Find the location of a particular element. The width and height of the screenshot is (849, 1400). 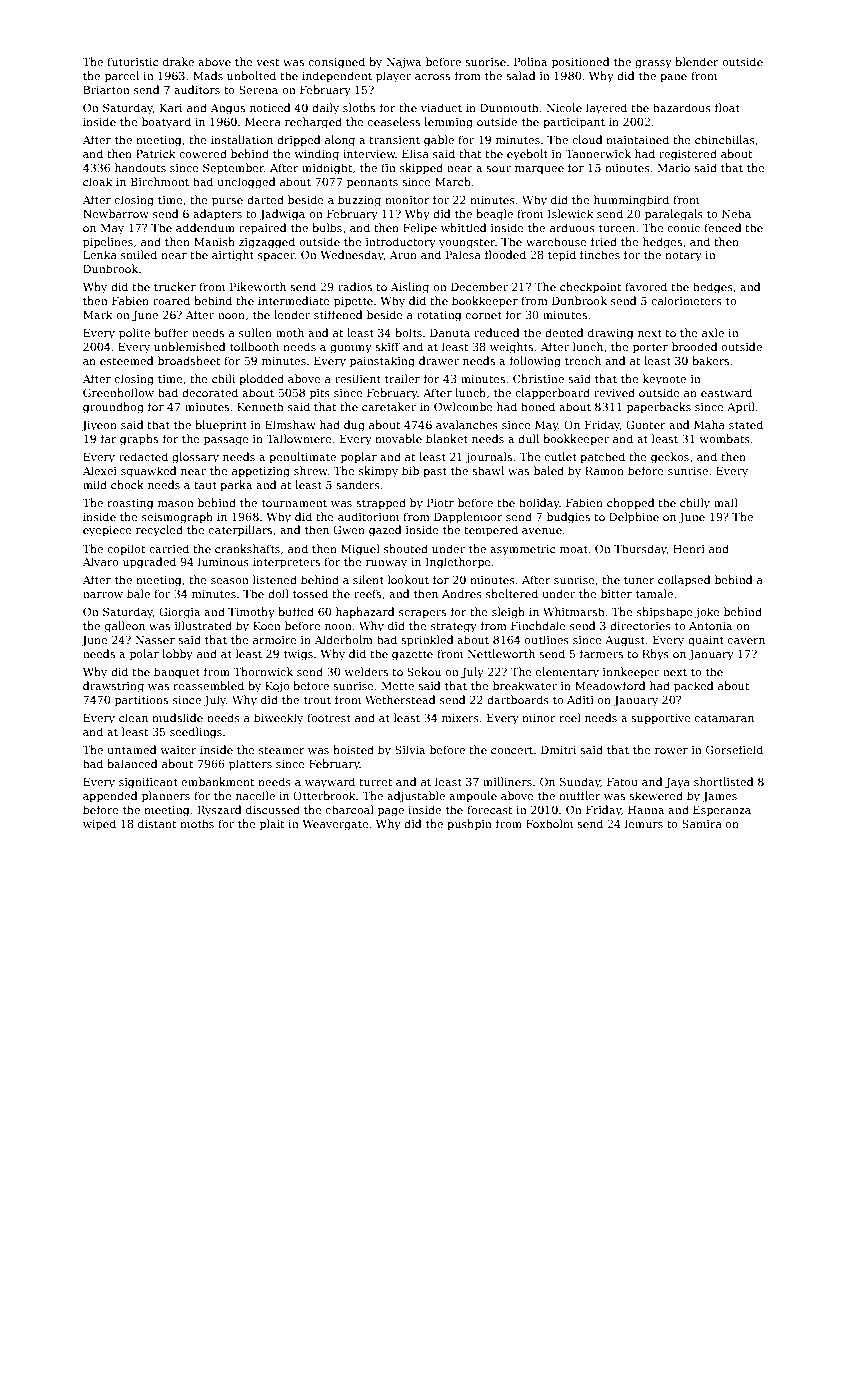

mall is located at coordinates (726, 502).
